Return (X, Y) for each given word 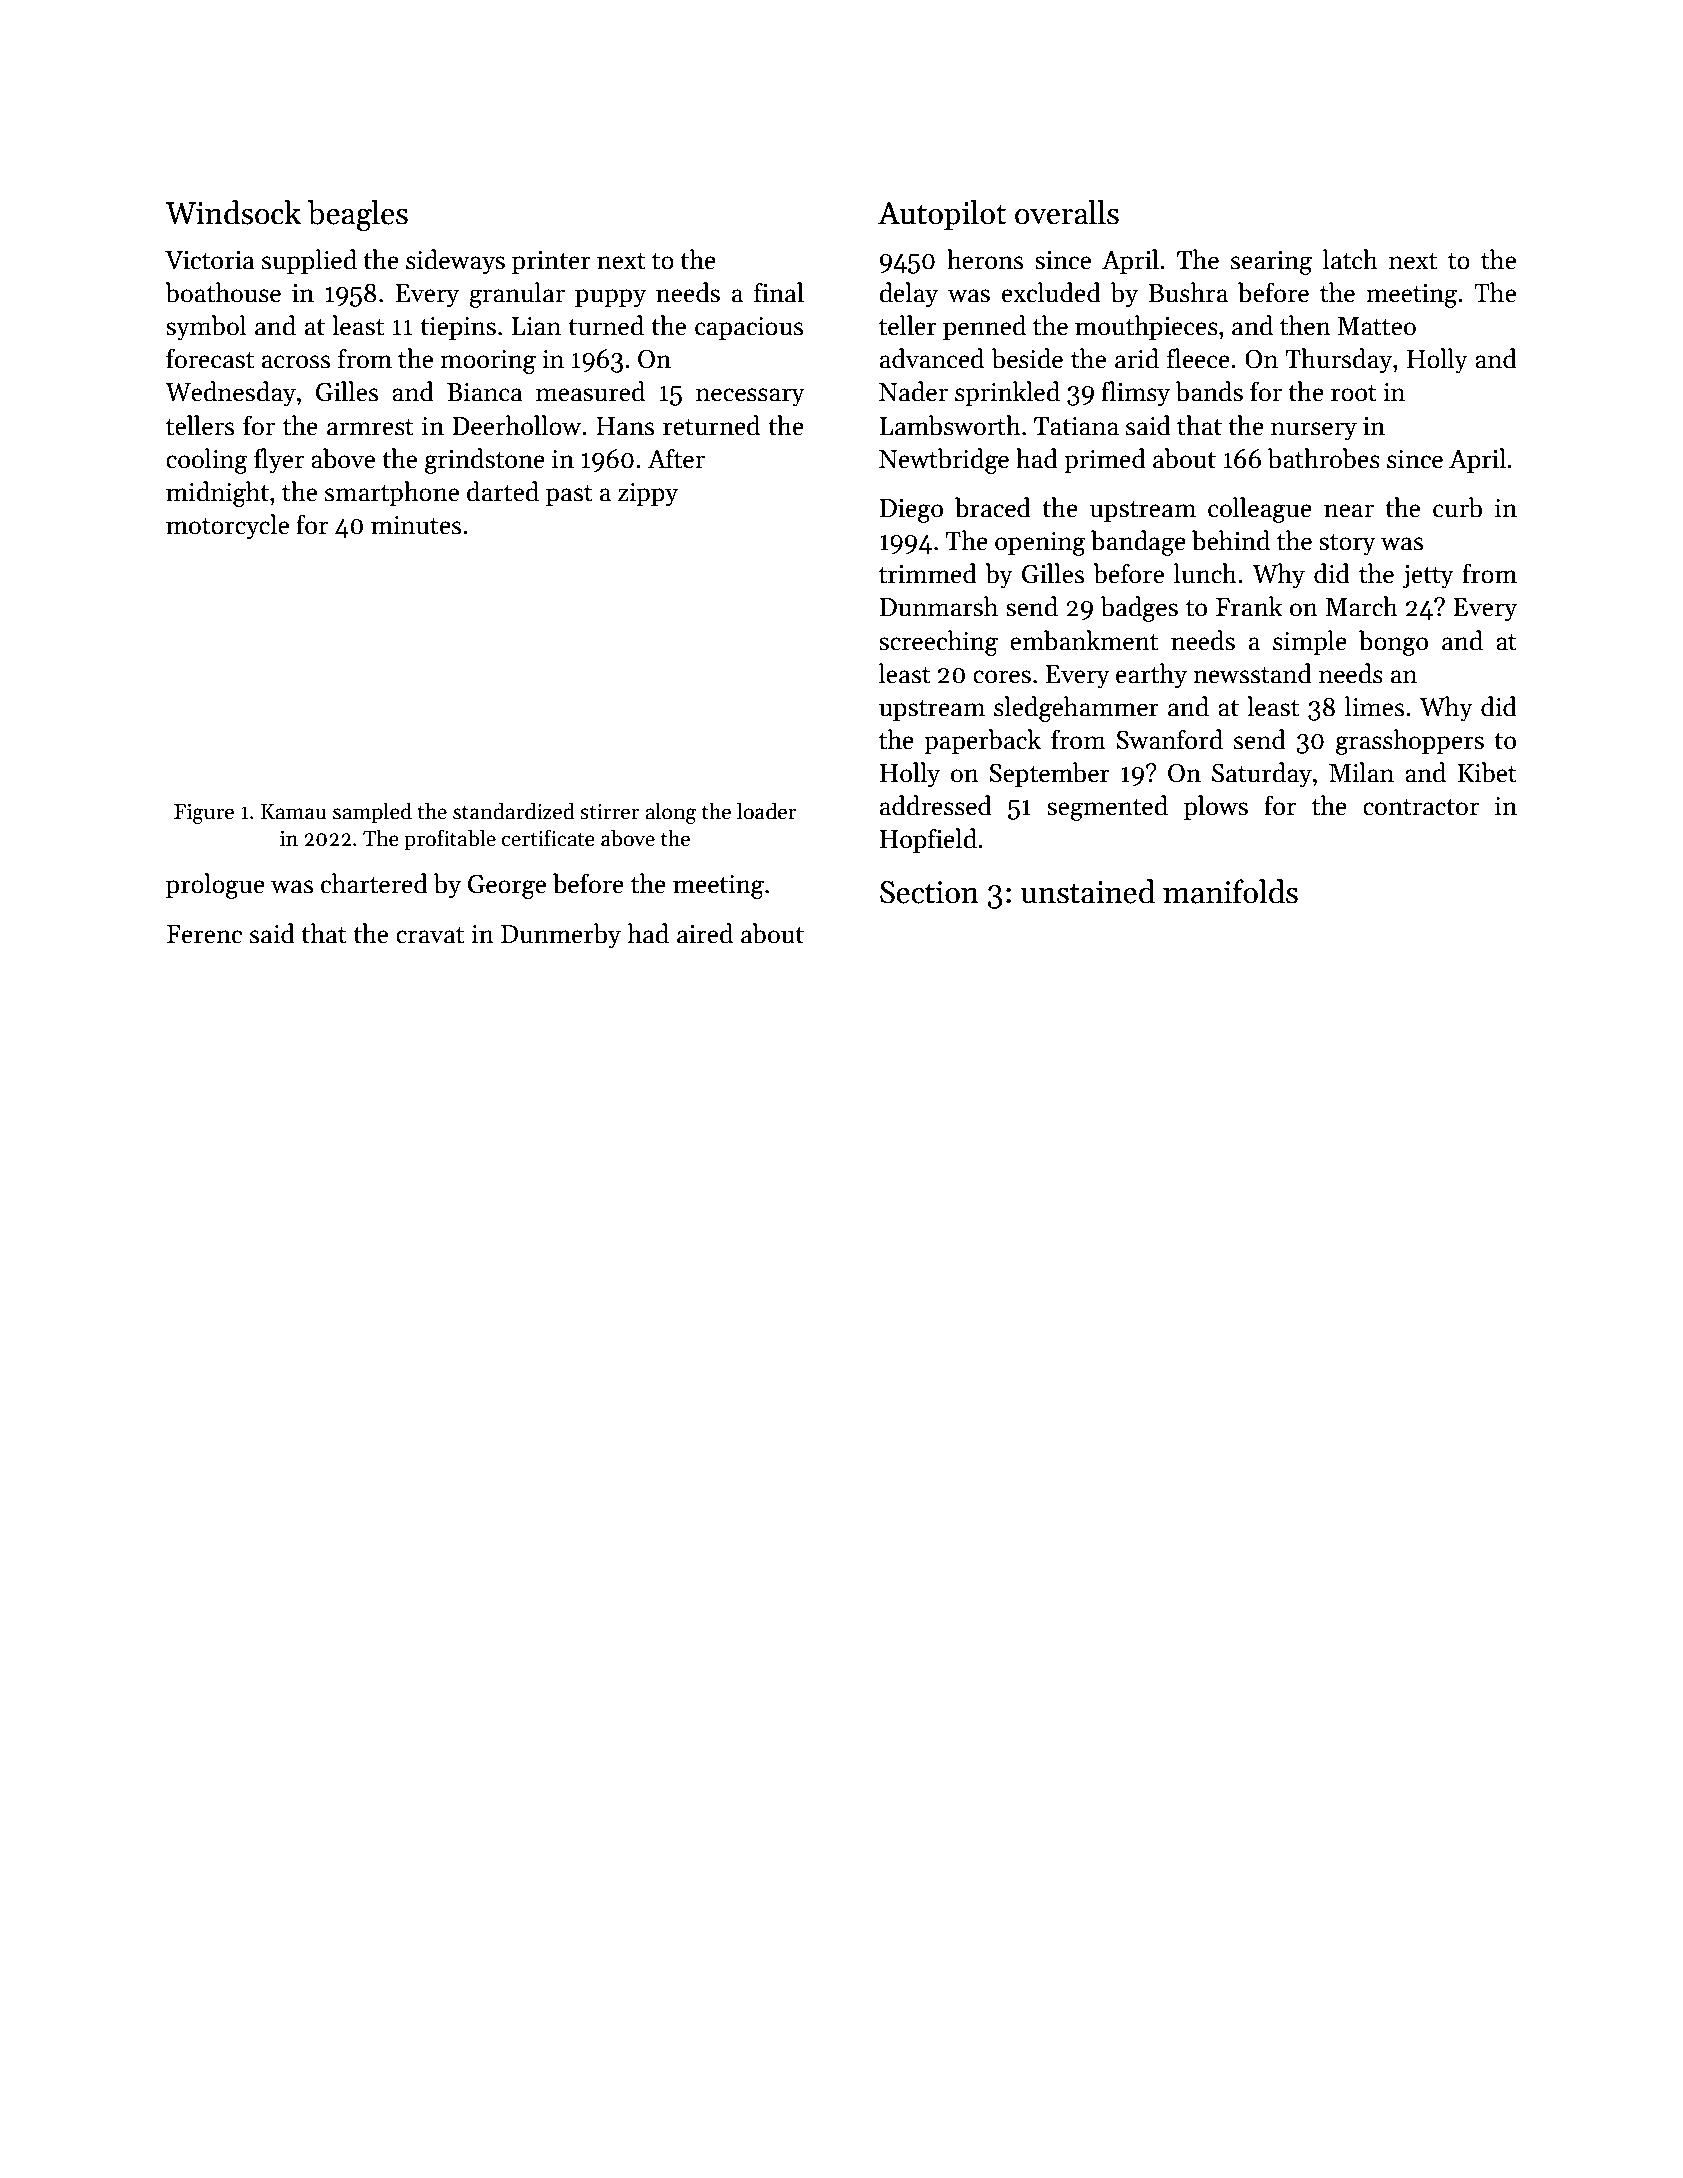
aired (705, 933)
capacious (749, 328)
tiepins (458, 328)
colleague (1260, 510)
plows (1216, 807)
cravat (430, 935)
